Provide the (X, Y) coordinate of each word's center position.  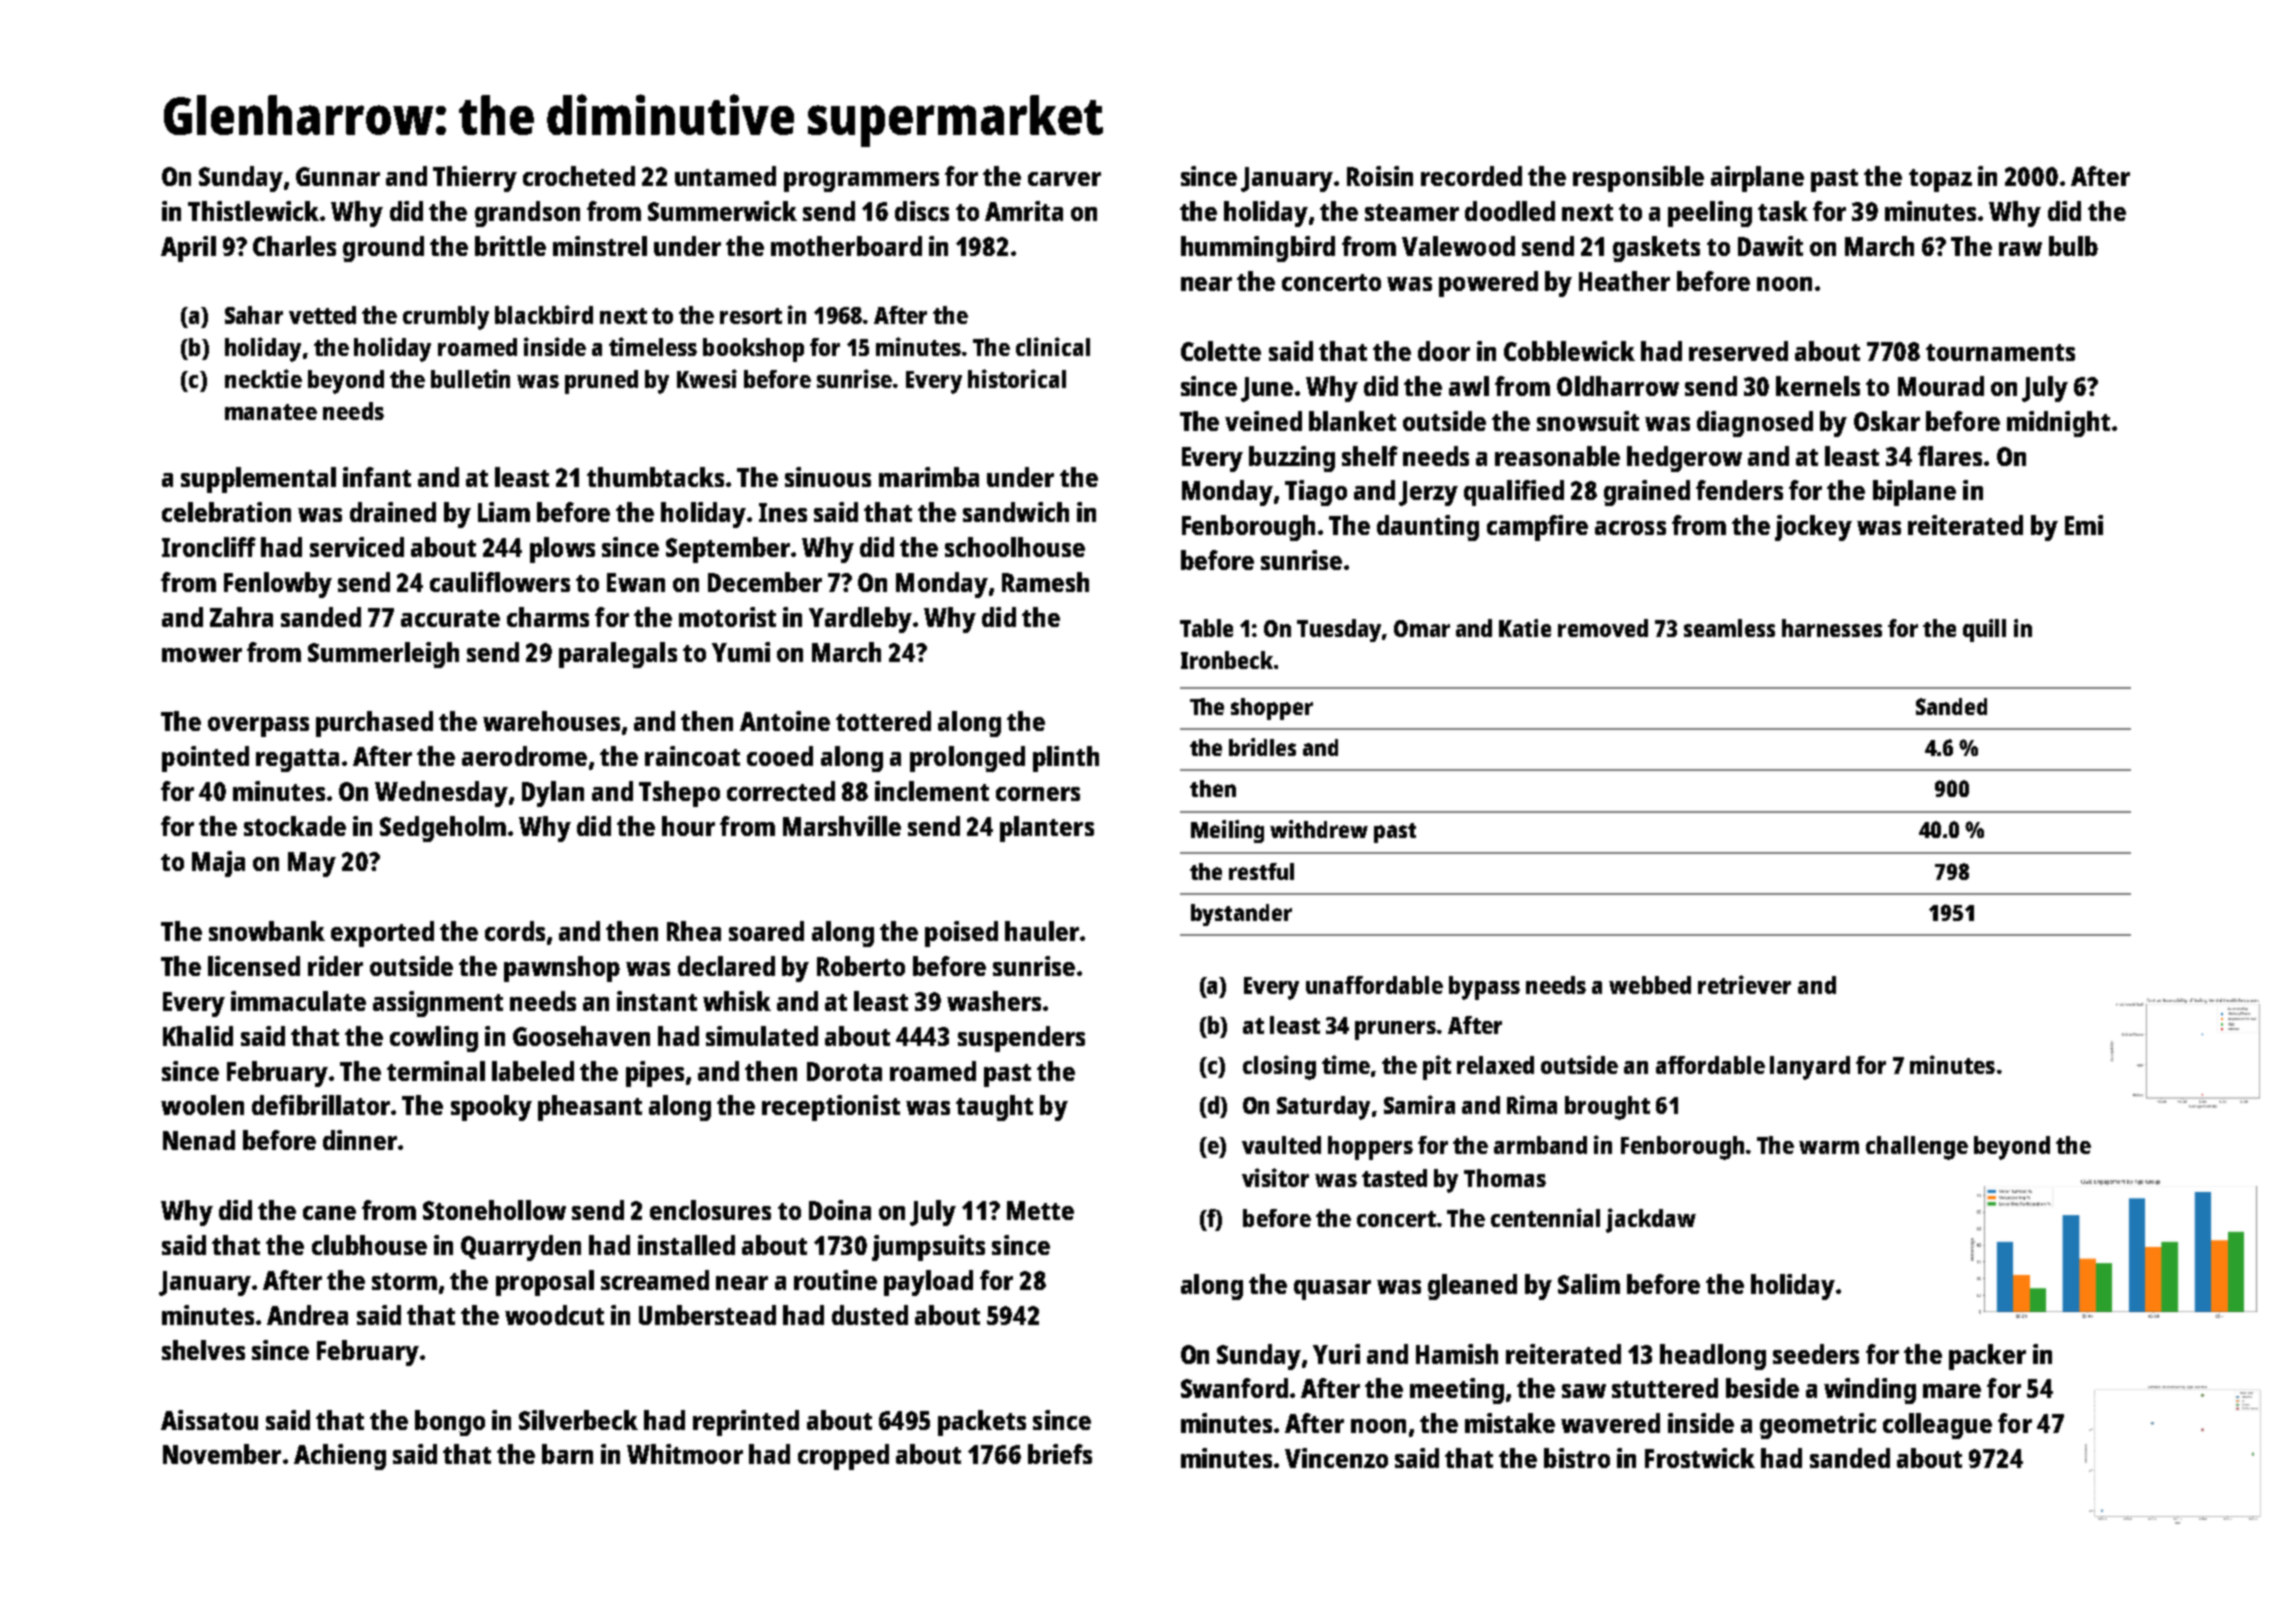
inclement (932, 791)
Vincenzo (1336, 1458)
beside (1762, 1388)
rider (335, 966)
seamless (1729, 628)
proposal (545, 1283)
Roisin (1380, 176)
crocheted (579, 176)
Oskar (1887, 421)
